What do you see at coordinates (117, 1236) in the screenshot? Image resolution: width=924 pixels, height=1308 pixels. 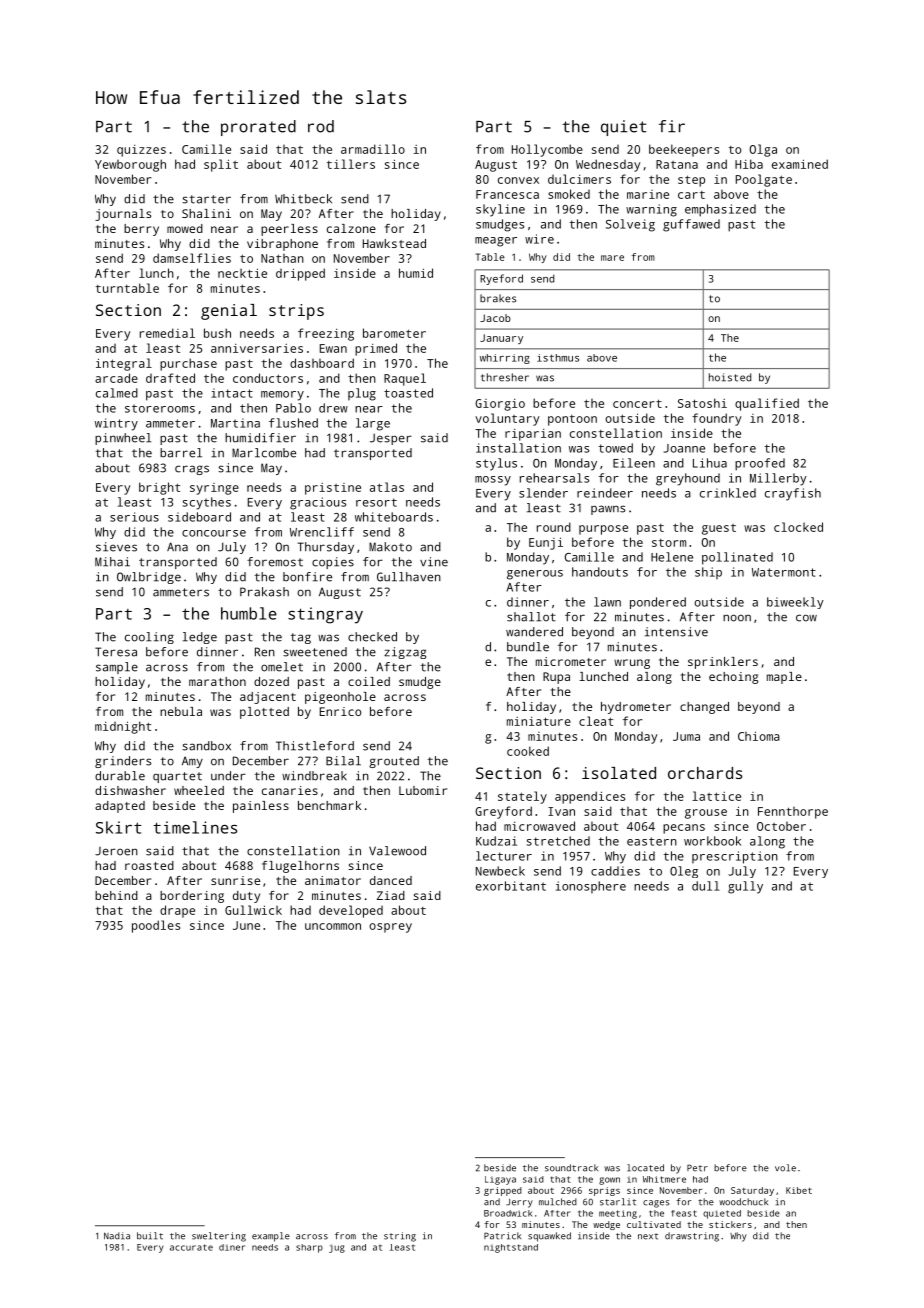 I see `Nadia` at bounding box center [117, 1236].
